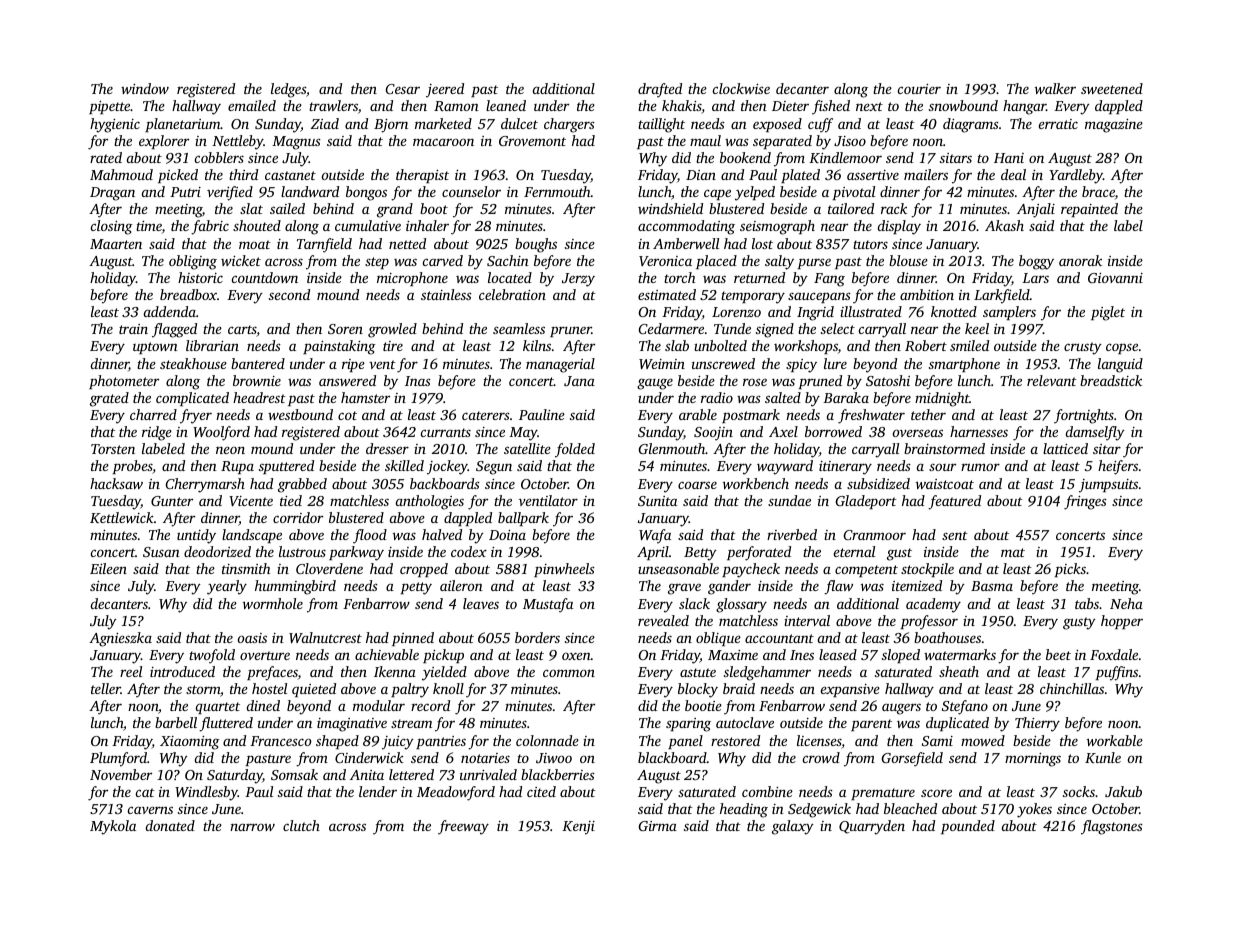 The width and height of the screenshot is (1233, 952). Describe the element at coordinates (767, 673) in the screenshot. I see `sledgehammer` at that location.
